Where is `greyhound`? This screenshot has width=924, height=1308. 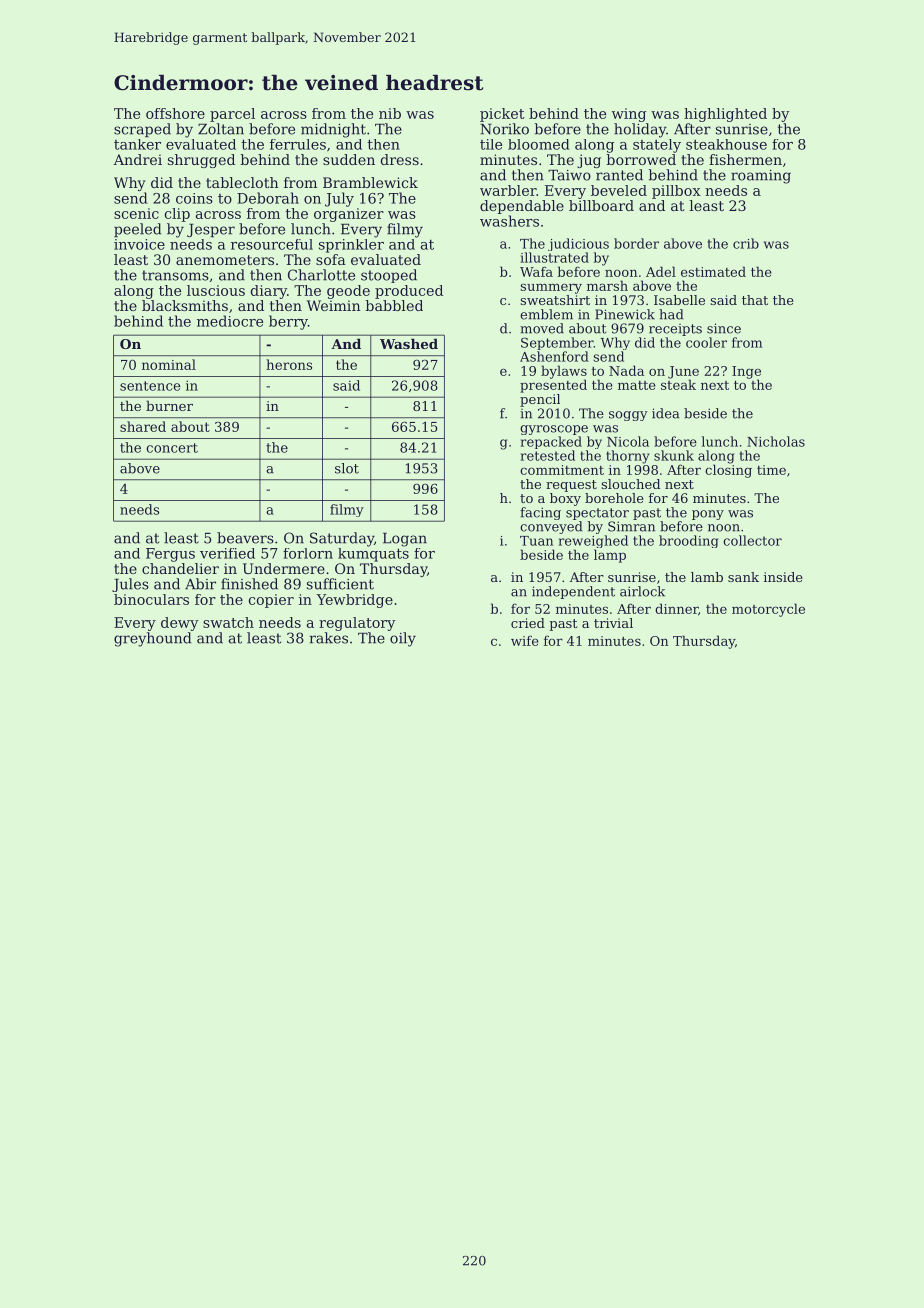 greyhound is located at coordinates (153, 639).
